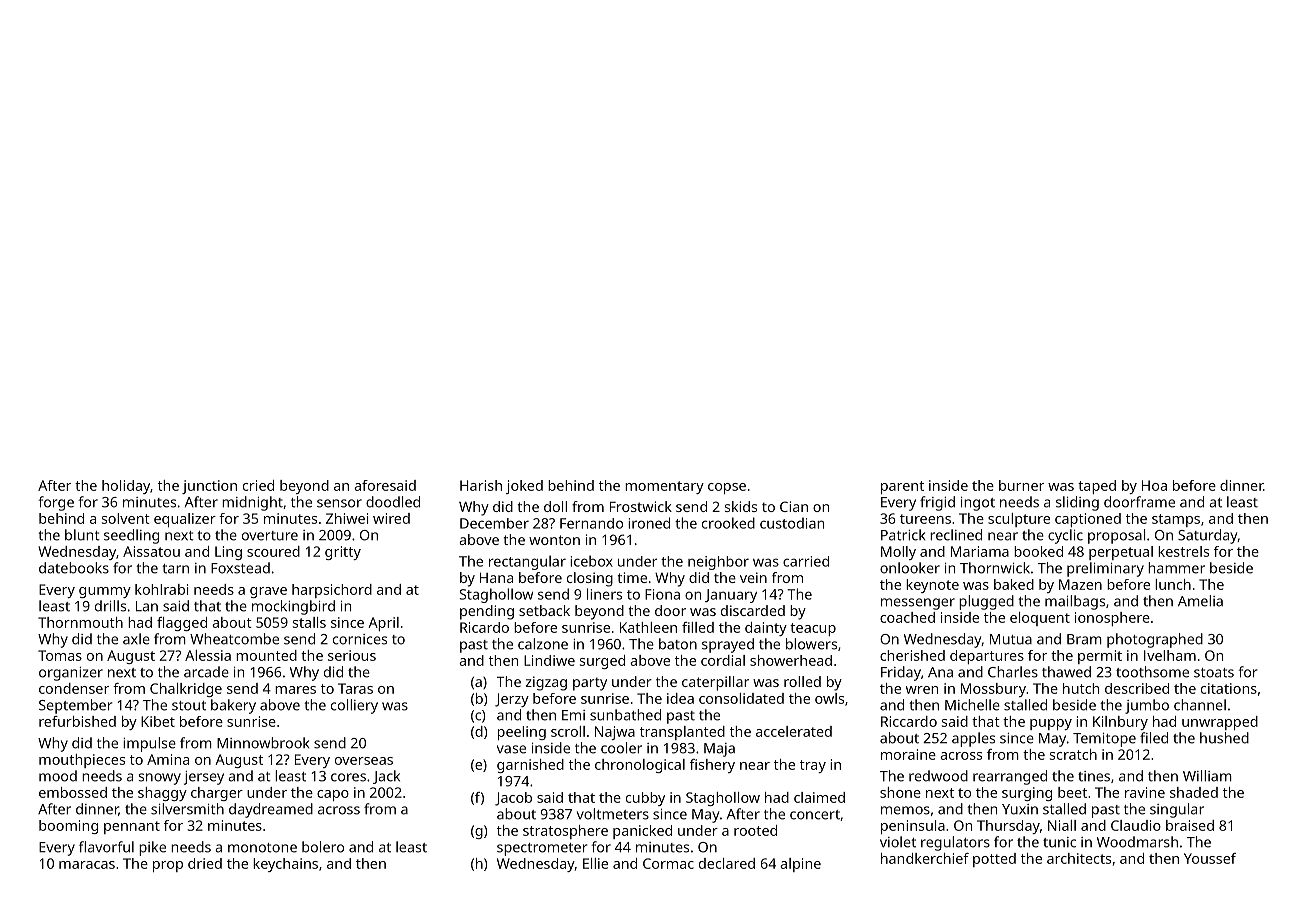 The width and height of the screenshot is (1308, 924). Describe the element at coordinates (546, 683) in the screenshot. I see `zigzag` at that location.
